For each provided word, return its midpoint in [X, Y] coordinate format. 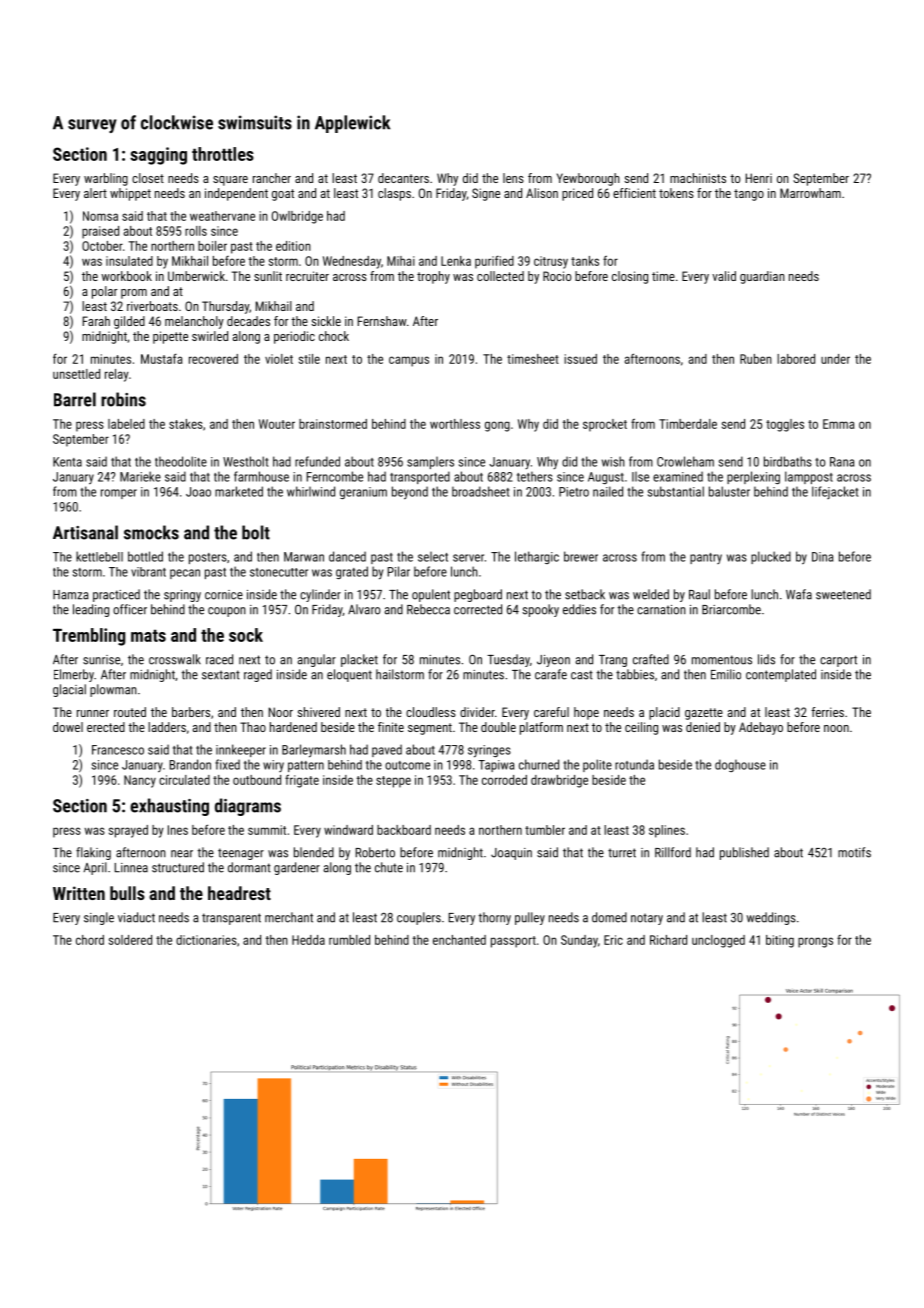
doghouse [740, 765]
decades [248, 321]
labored [796, 359]
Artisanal [85, 532]
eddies [579, 609]
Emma [838, 424]
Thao [253, 727]
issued [580, 359]
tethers [535, 476]
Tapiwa [496, 766]
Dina [822, 557]
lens [513, 178]
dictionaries [206, 940]
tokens [676, 193]
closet [148, 178]
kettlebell [99, 556]
